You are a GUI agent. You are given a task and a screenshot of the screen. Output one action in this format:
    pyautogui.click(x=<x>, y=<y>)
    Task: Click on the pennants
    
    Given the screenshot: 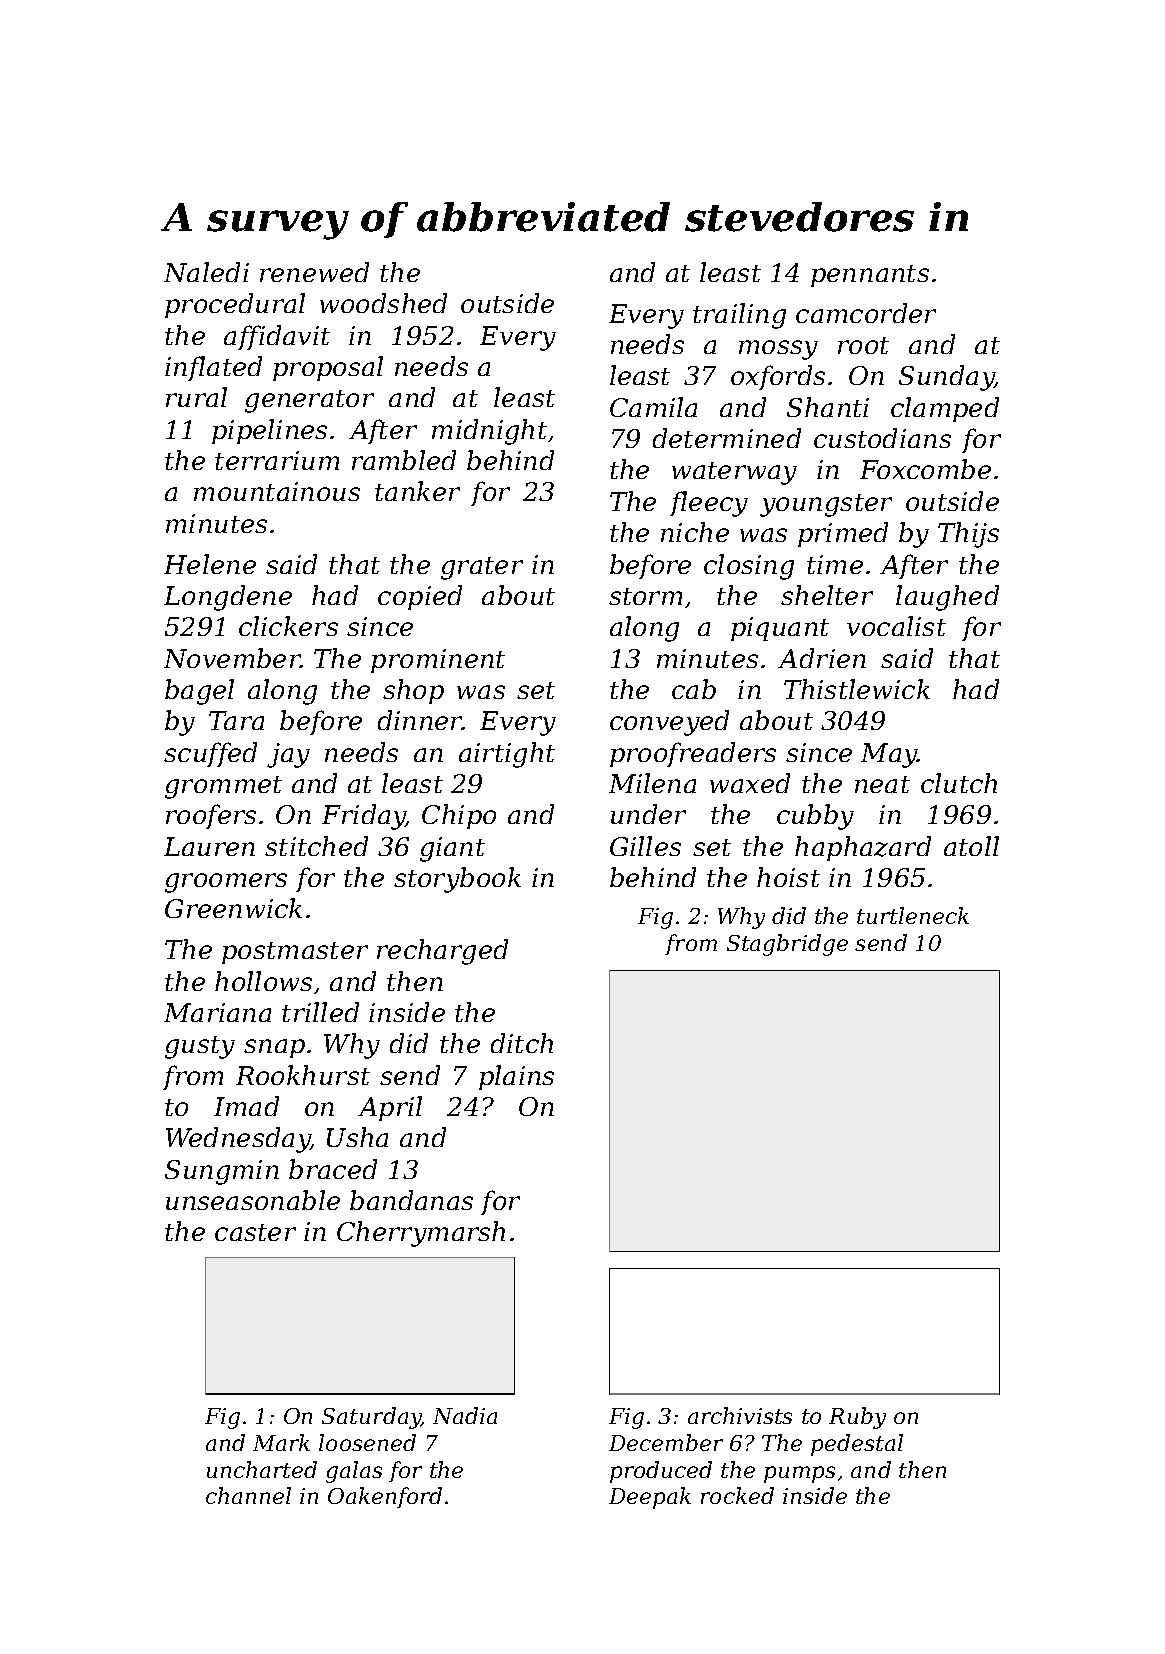 What is the action you would take?
    pyautogui.click(x=870, y=276)
